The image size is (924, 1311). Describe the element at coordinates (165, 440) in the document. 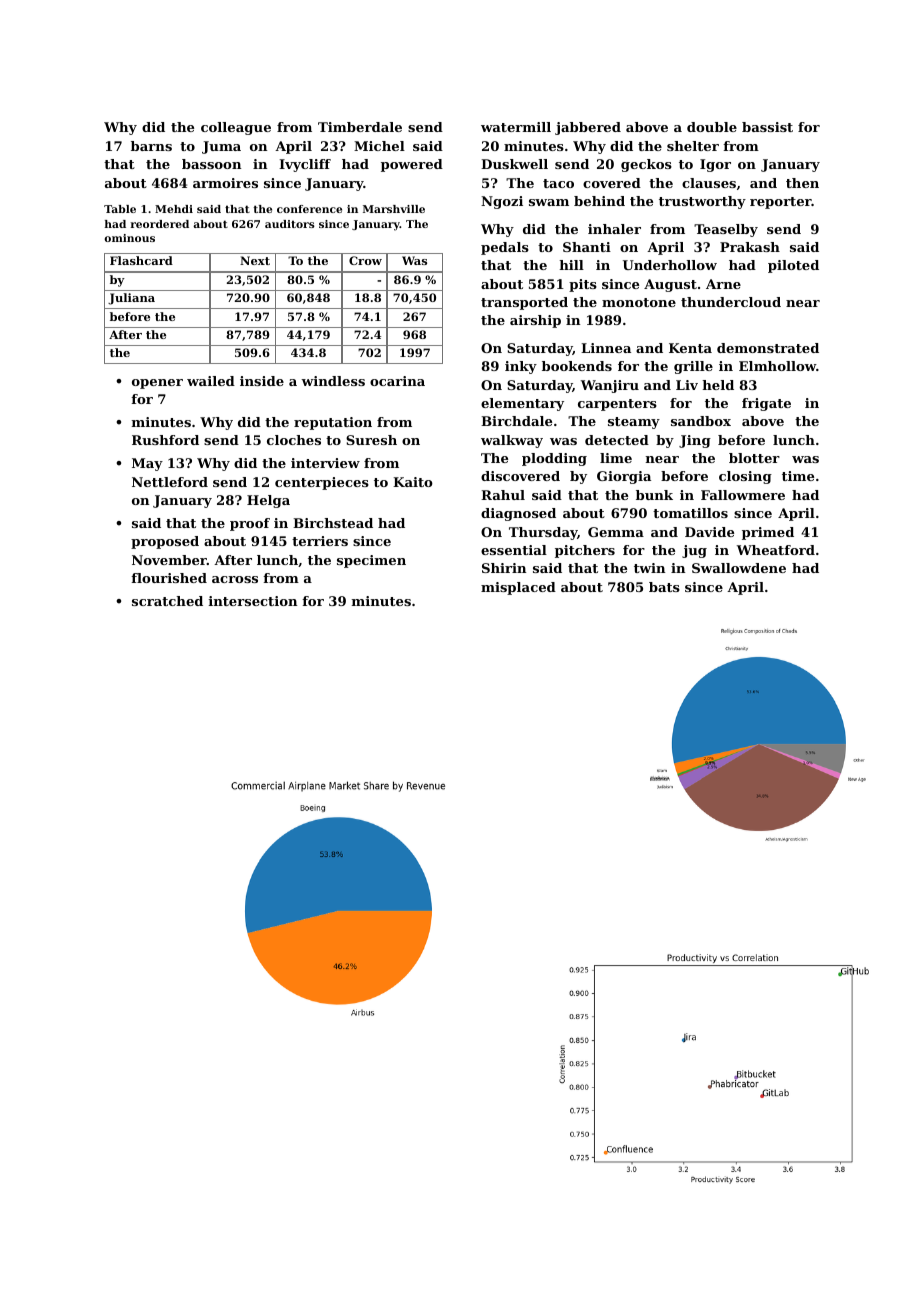

I see `Rushford` at that location.
